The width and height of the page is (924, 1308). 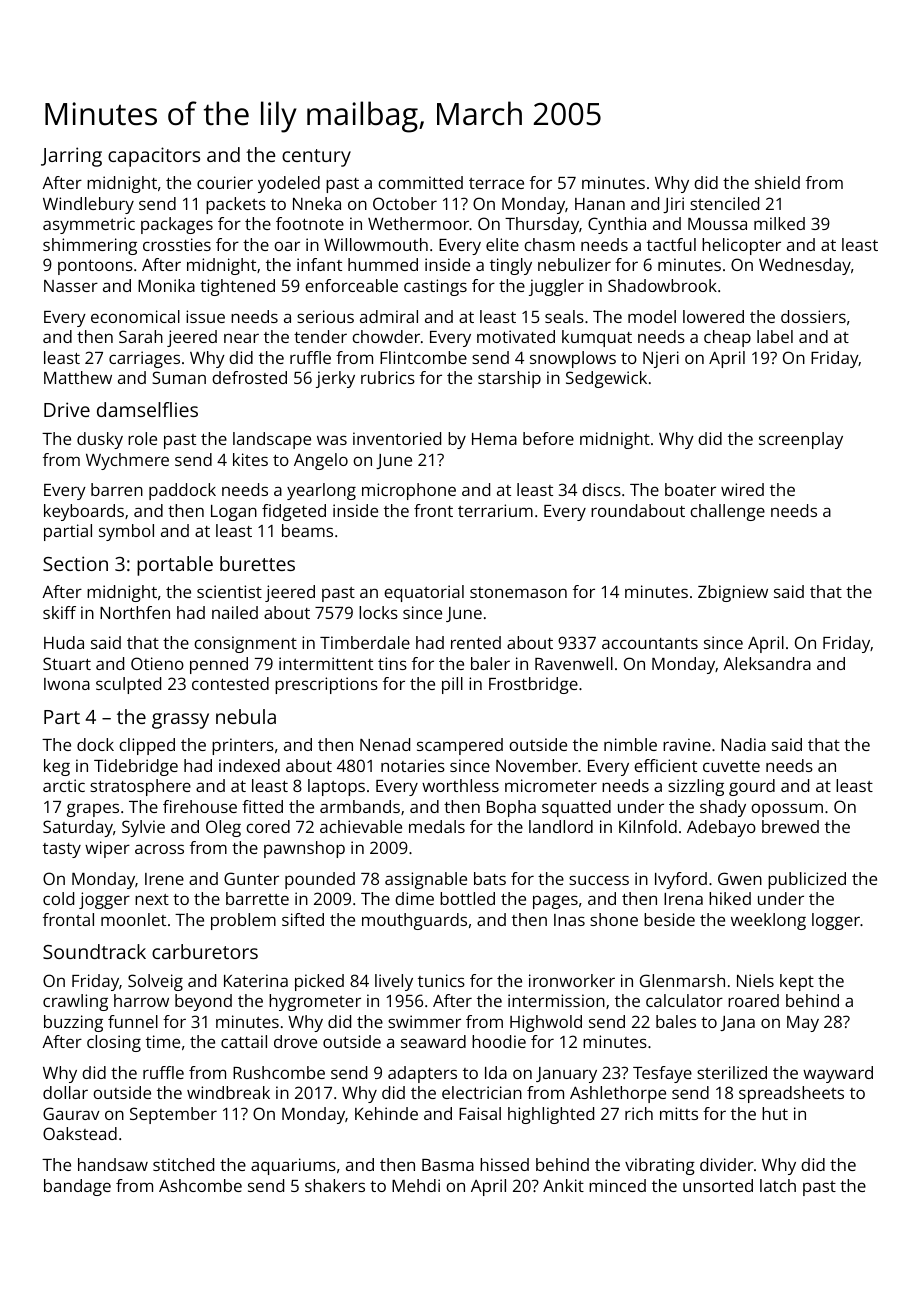 What do you see at coordinates (801, 440) in the page?
I see `screenplay` at bounding box center [801, 440].
